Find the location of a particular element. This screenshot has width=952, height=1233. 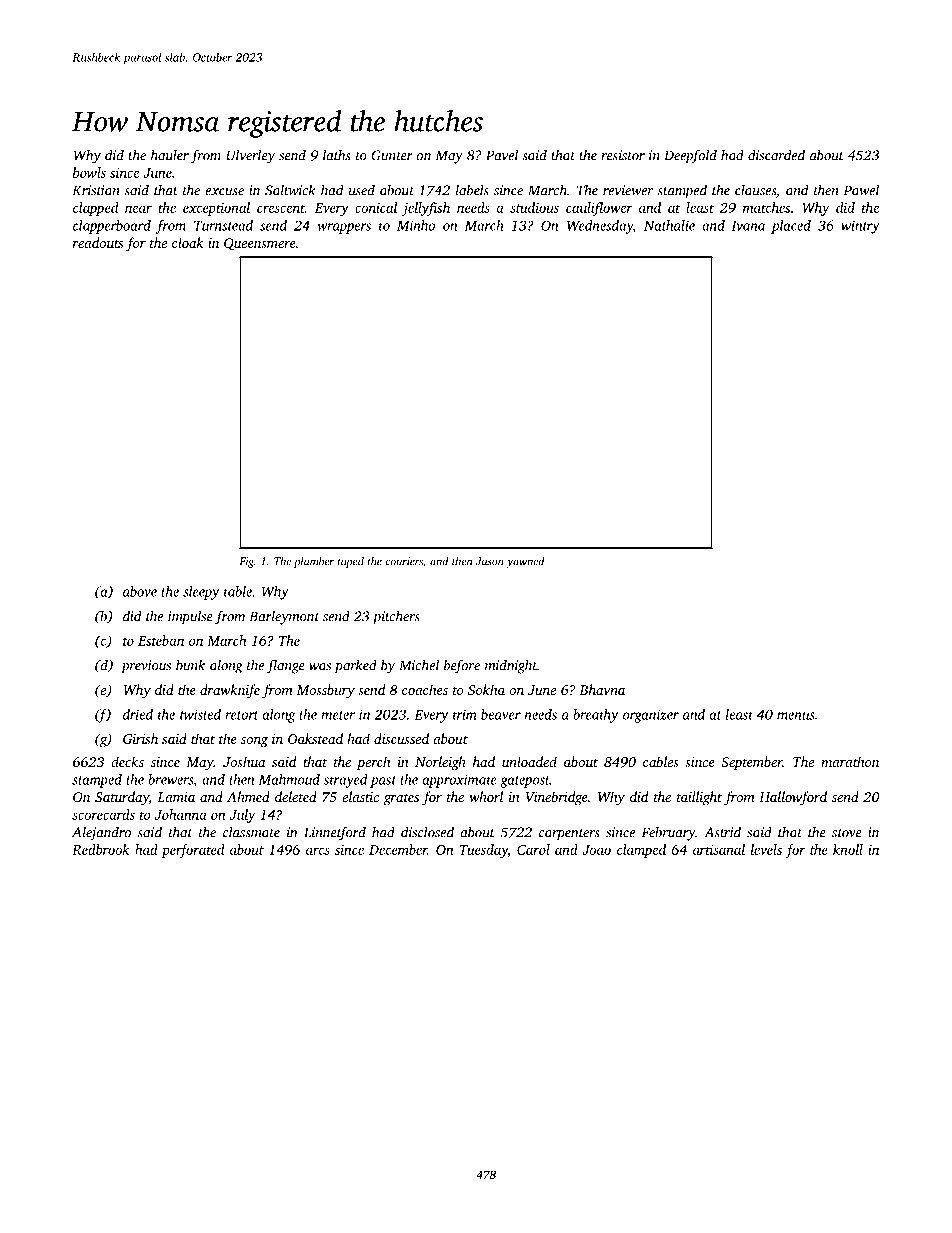

decks is located at coordinates (127, 761).
